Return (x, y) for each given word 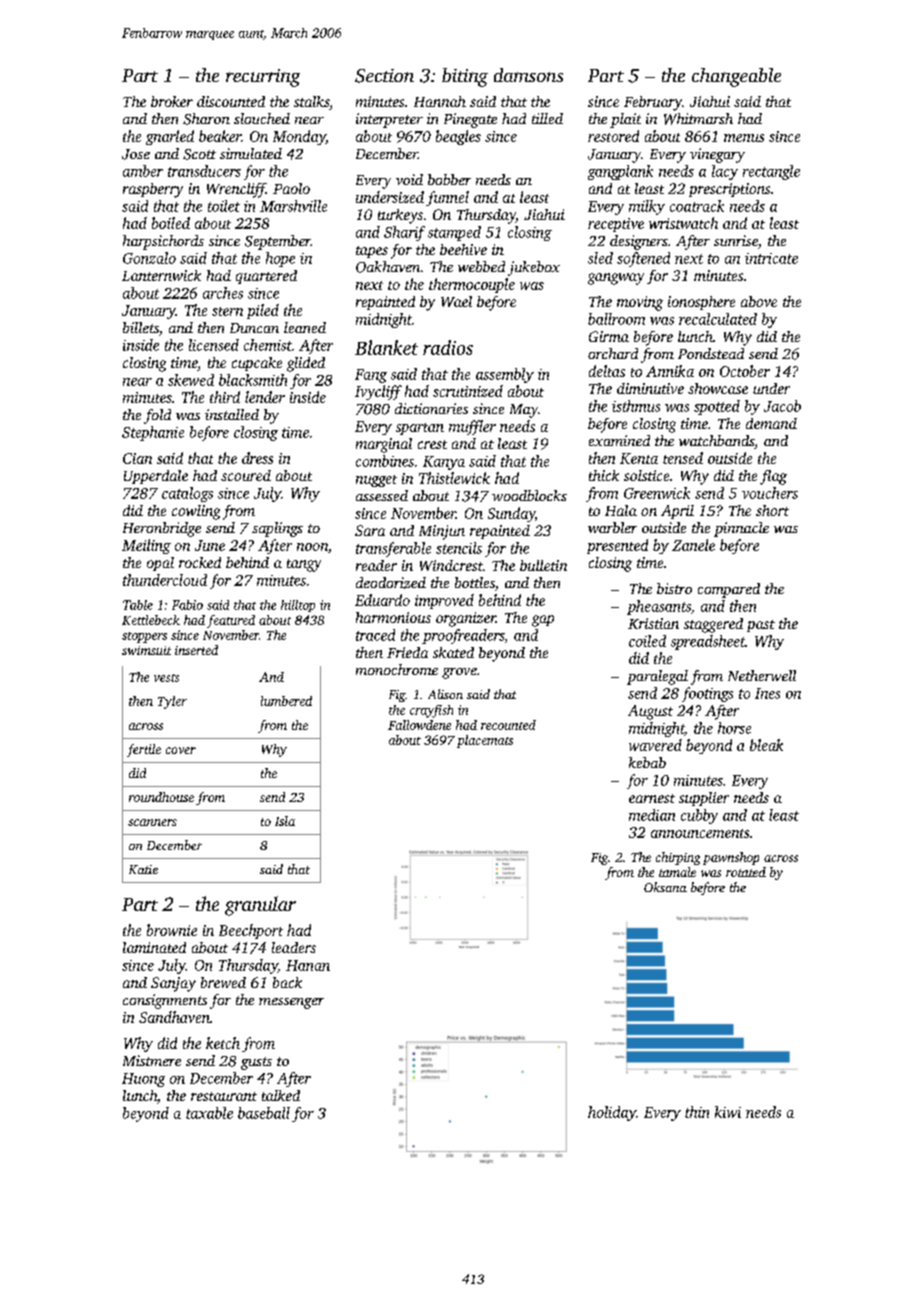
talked (281, 1095)
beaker (220, 136)
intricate (771, 258)
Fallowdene (419, 725)
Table (138, 605)
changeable (736, 77)
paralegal (657, 677)
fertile (144, 750)
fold (157, 416)
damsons (528, 75)
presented (617, 546)
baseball (264, 1113)
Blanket (386, 347)
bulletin (543, 565)
